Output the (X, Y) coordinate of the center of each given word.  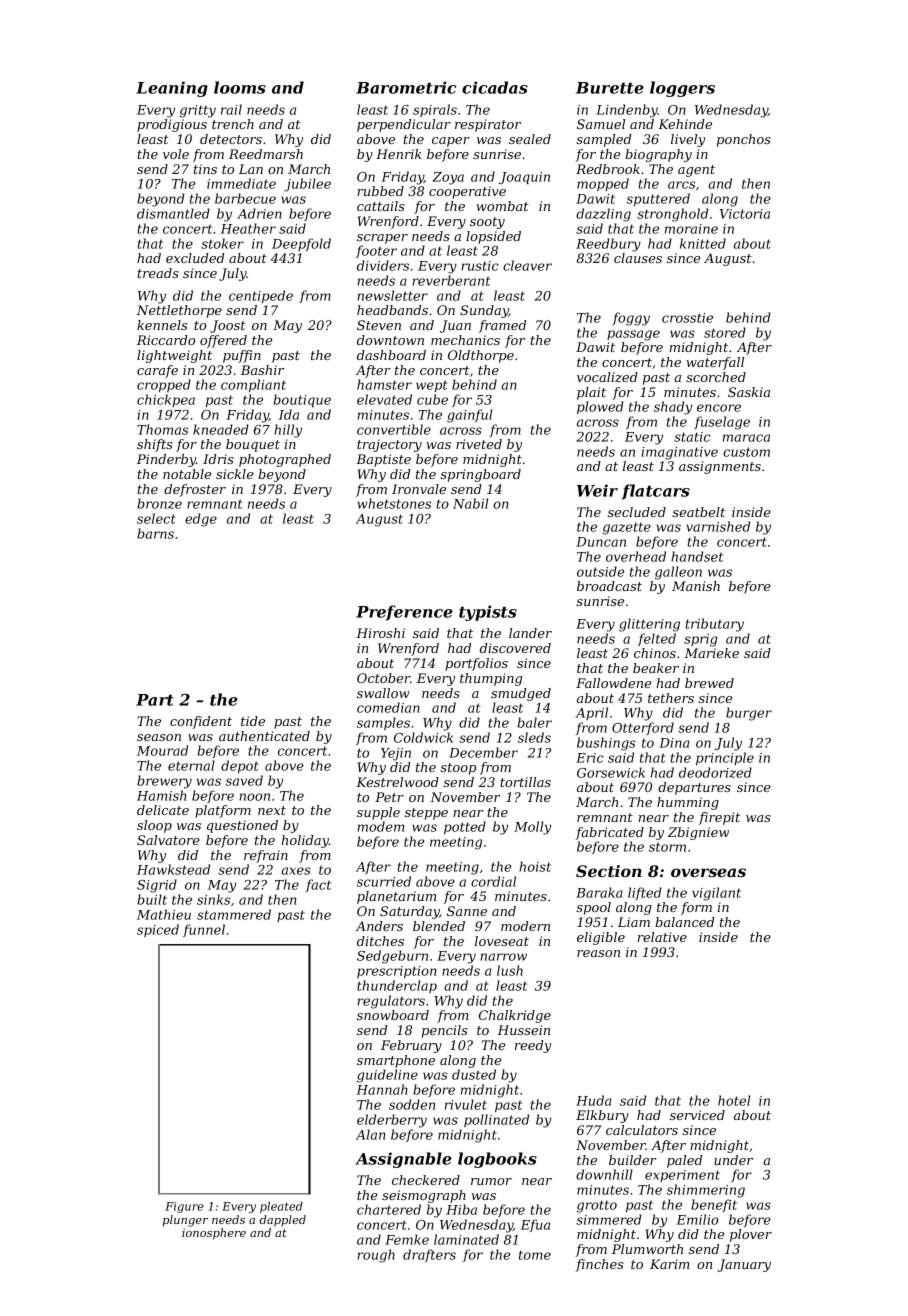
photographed (285, 460)
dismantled (173, 213)
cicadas (495, 87)
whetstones (394, 503)
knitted (703, 243)
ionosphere (214, 1234)
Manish (696, 586)
